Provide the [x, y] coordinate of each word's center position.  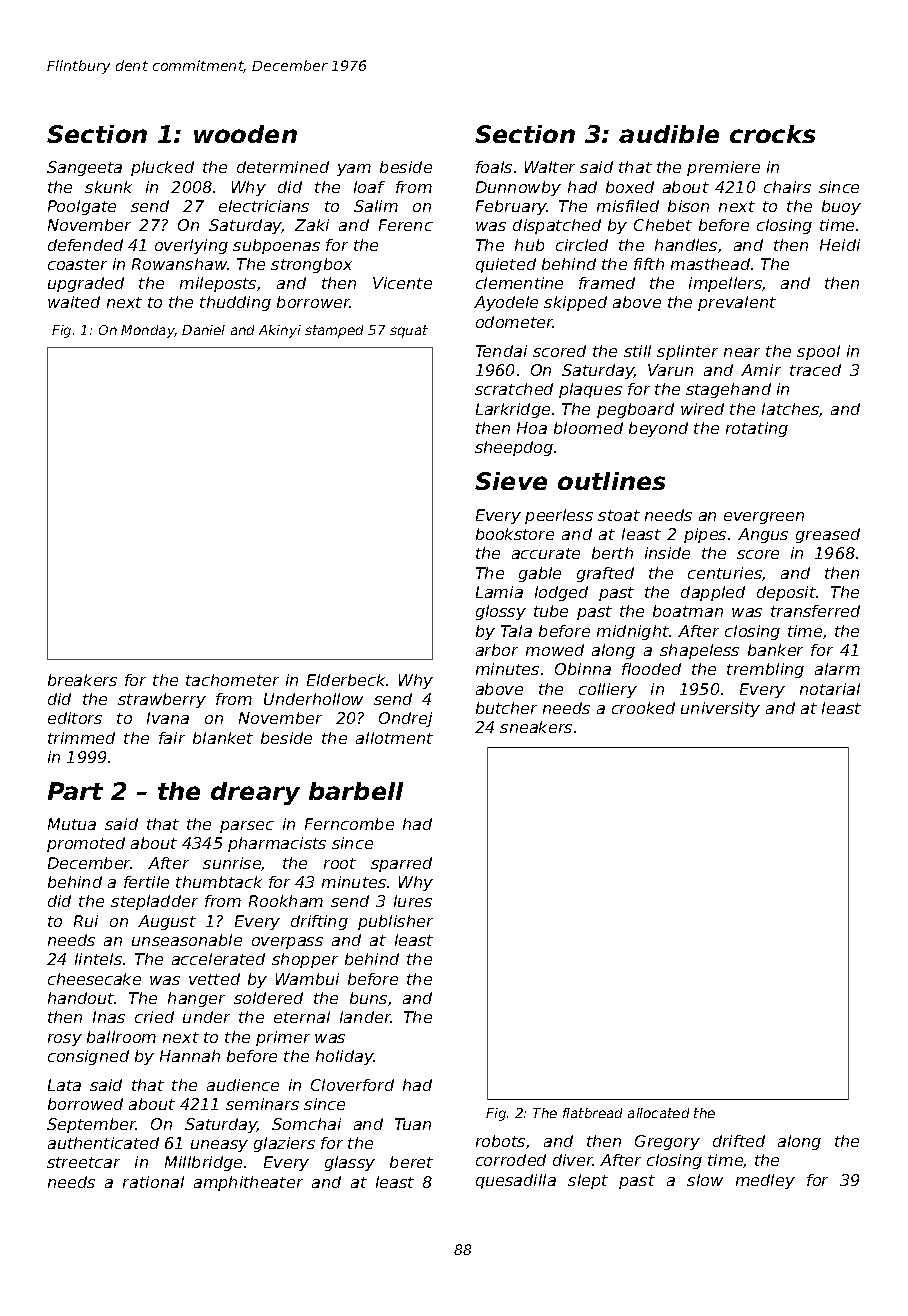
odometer [514, 322]
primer [283, 1038]
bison [688, 206]
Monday [148, 331]
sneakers [536, 727]
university [720, 709]
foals [494, 167]
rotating [757, 429]
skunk [108, 187]
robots [500, 1141]
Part [75, 791]
